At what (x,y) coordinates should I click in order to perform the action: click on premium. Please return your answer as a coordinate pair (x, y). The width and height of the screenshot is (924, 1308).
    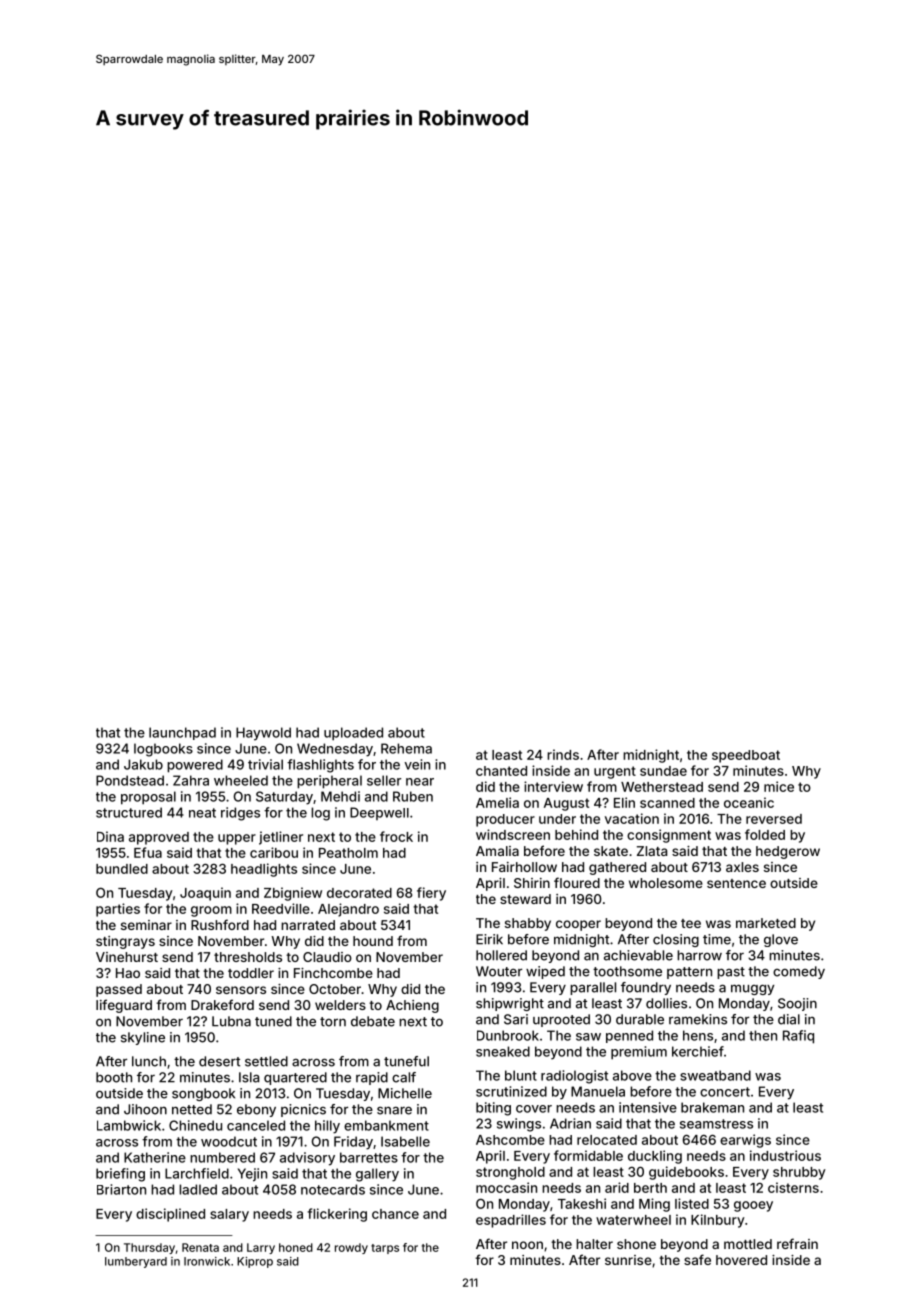
    Looking at the image, I should click on (639, 1053).
